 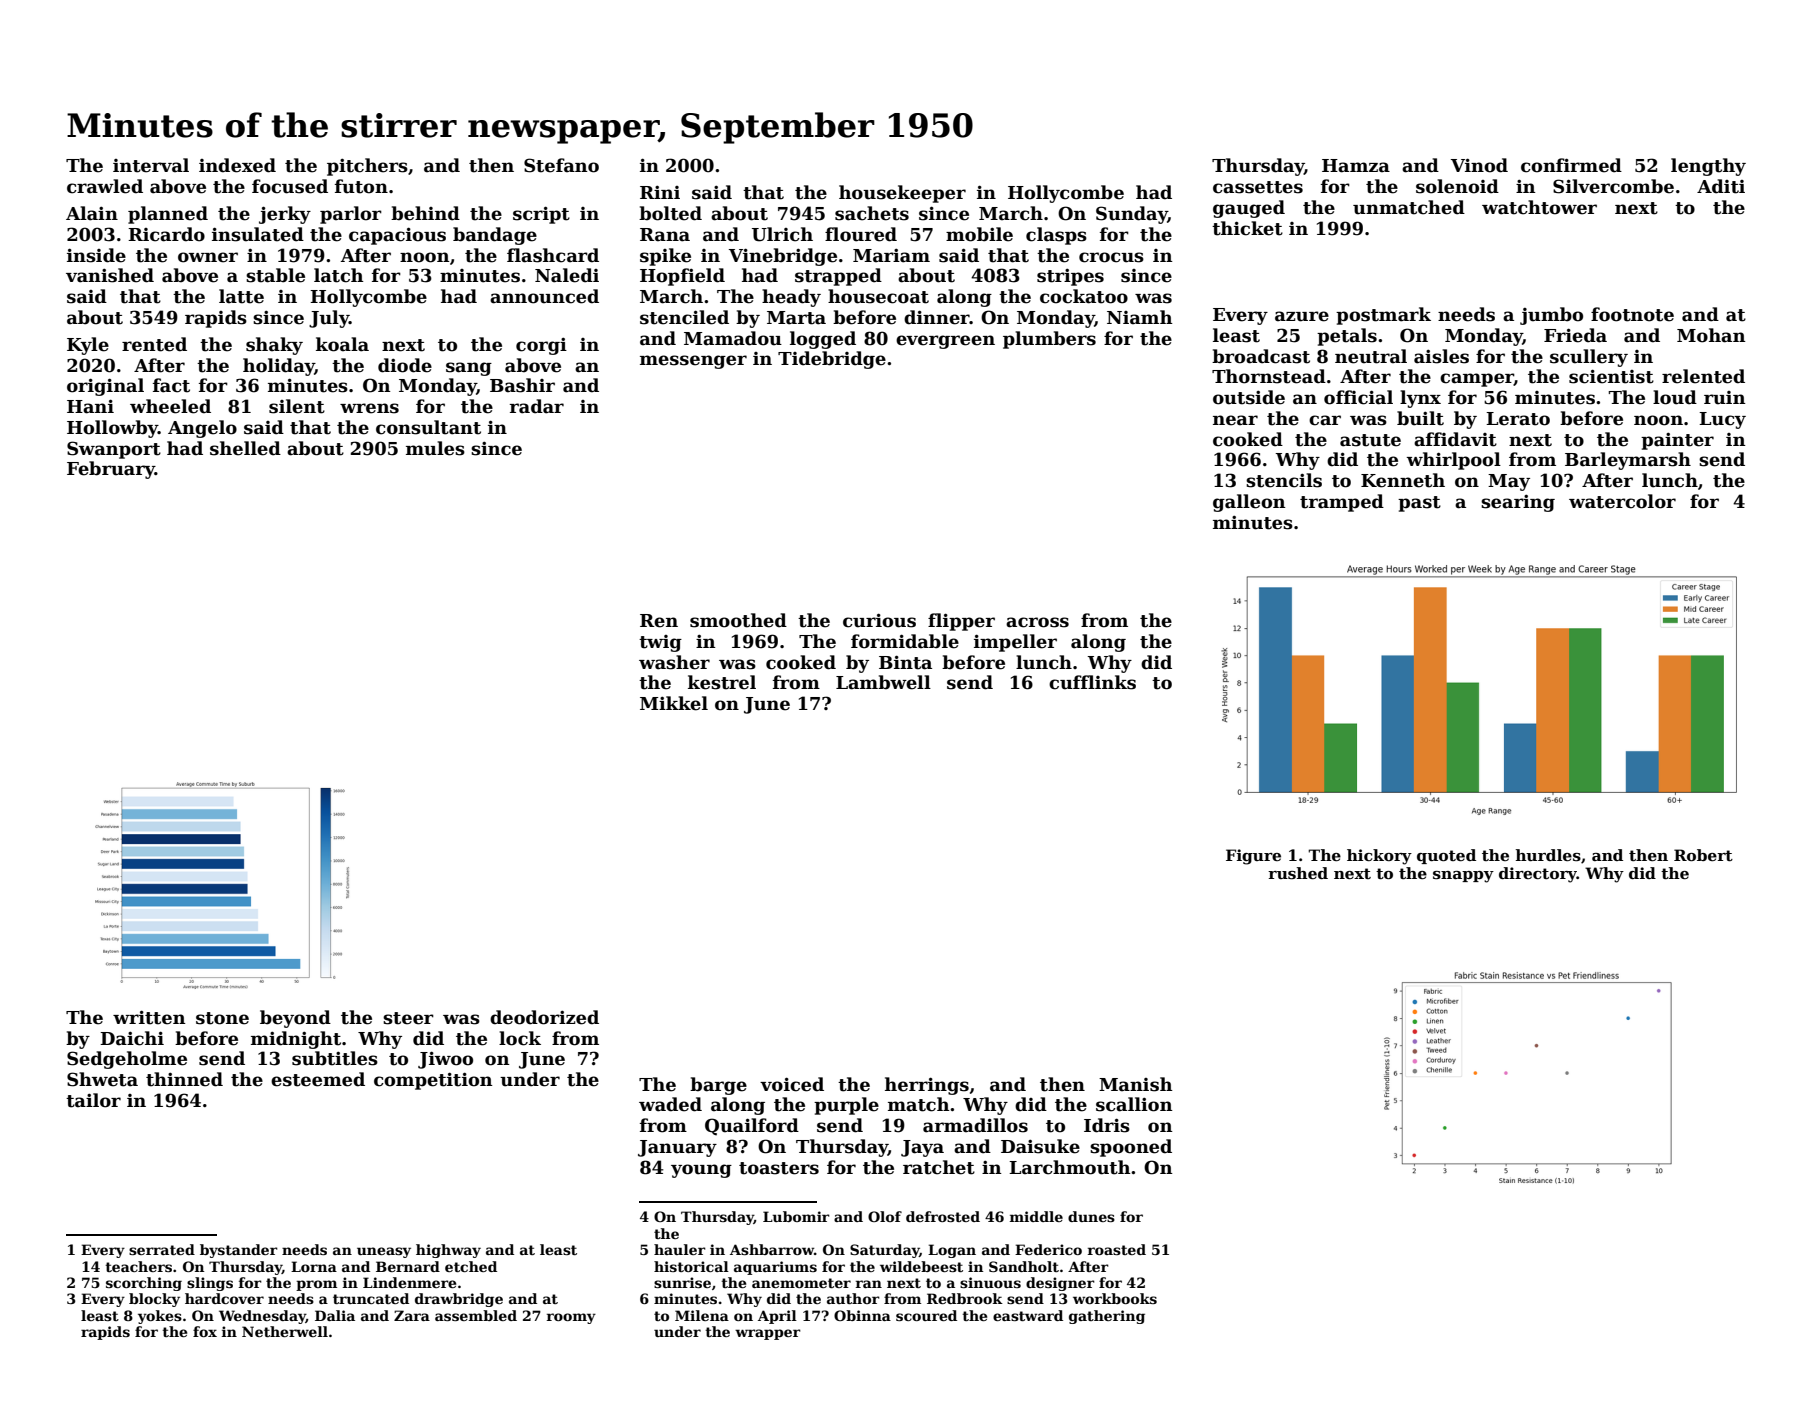 What do you see at coordinates (105, 387) in the screenshot?
I see `original` at bounding box center [105, 387].
